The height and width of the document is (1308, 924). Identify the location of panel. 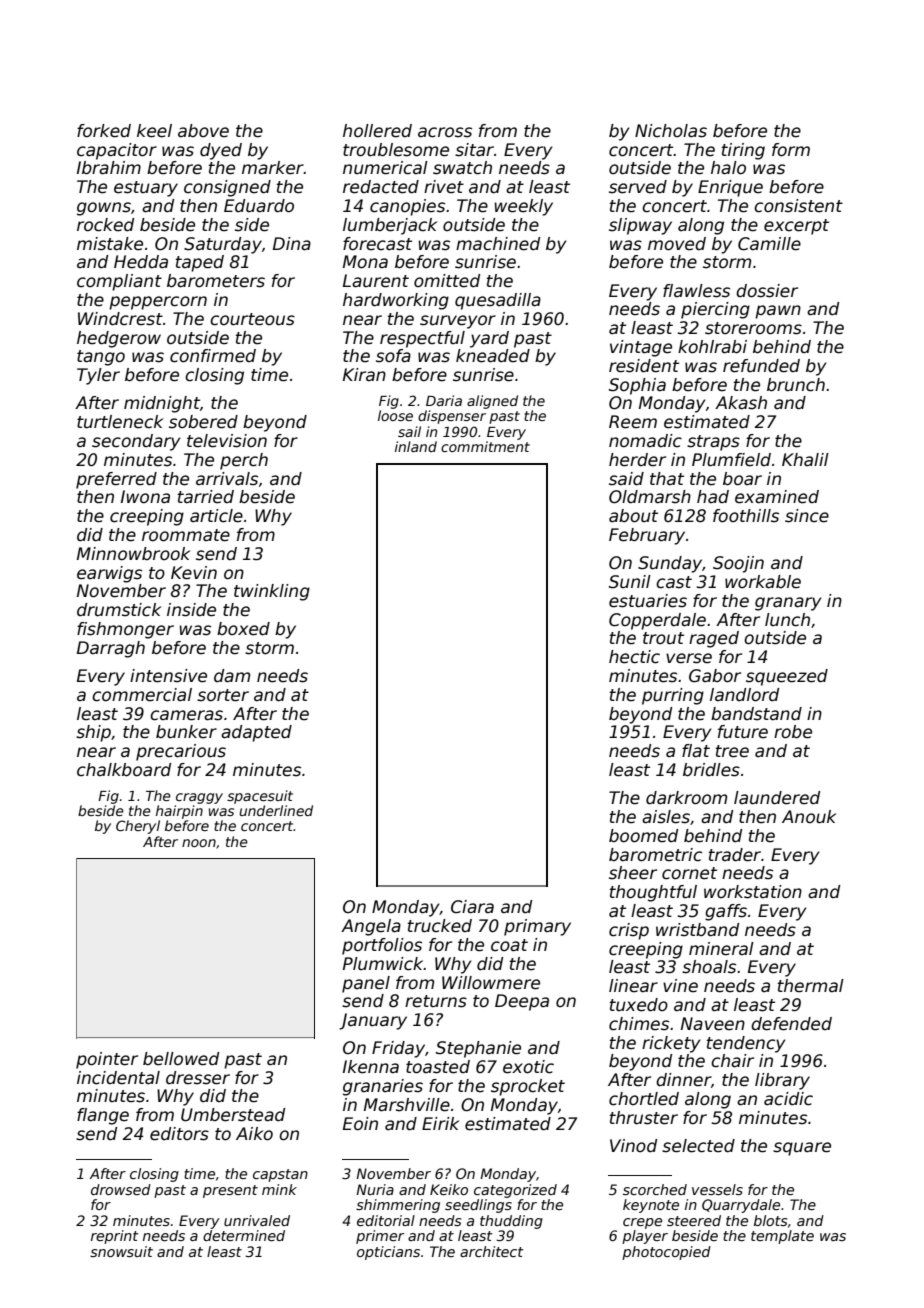
(366, 984).
